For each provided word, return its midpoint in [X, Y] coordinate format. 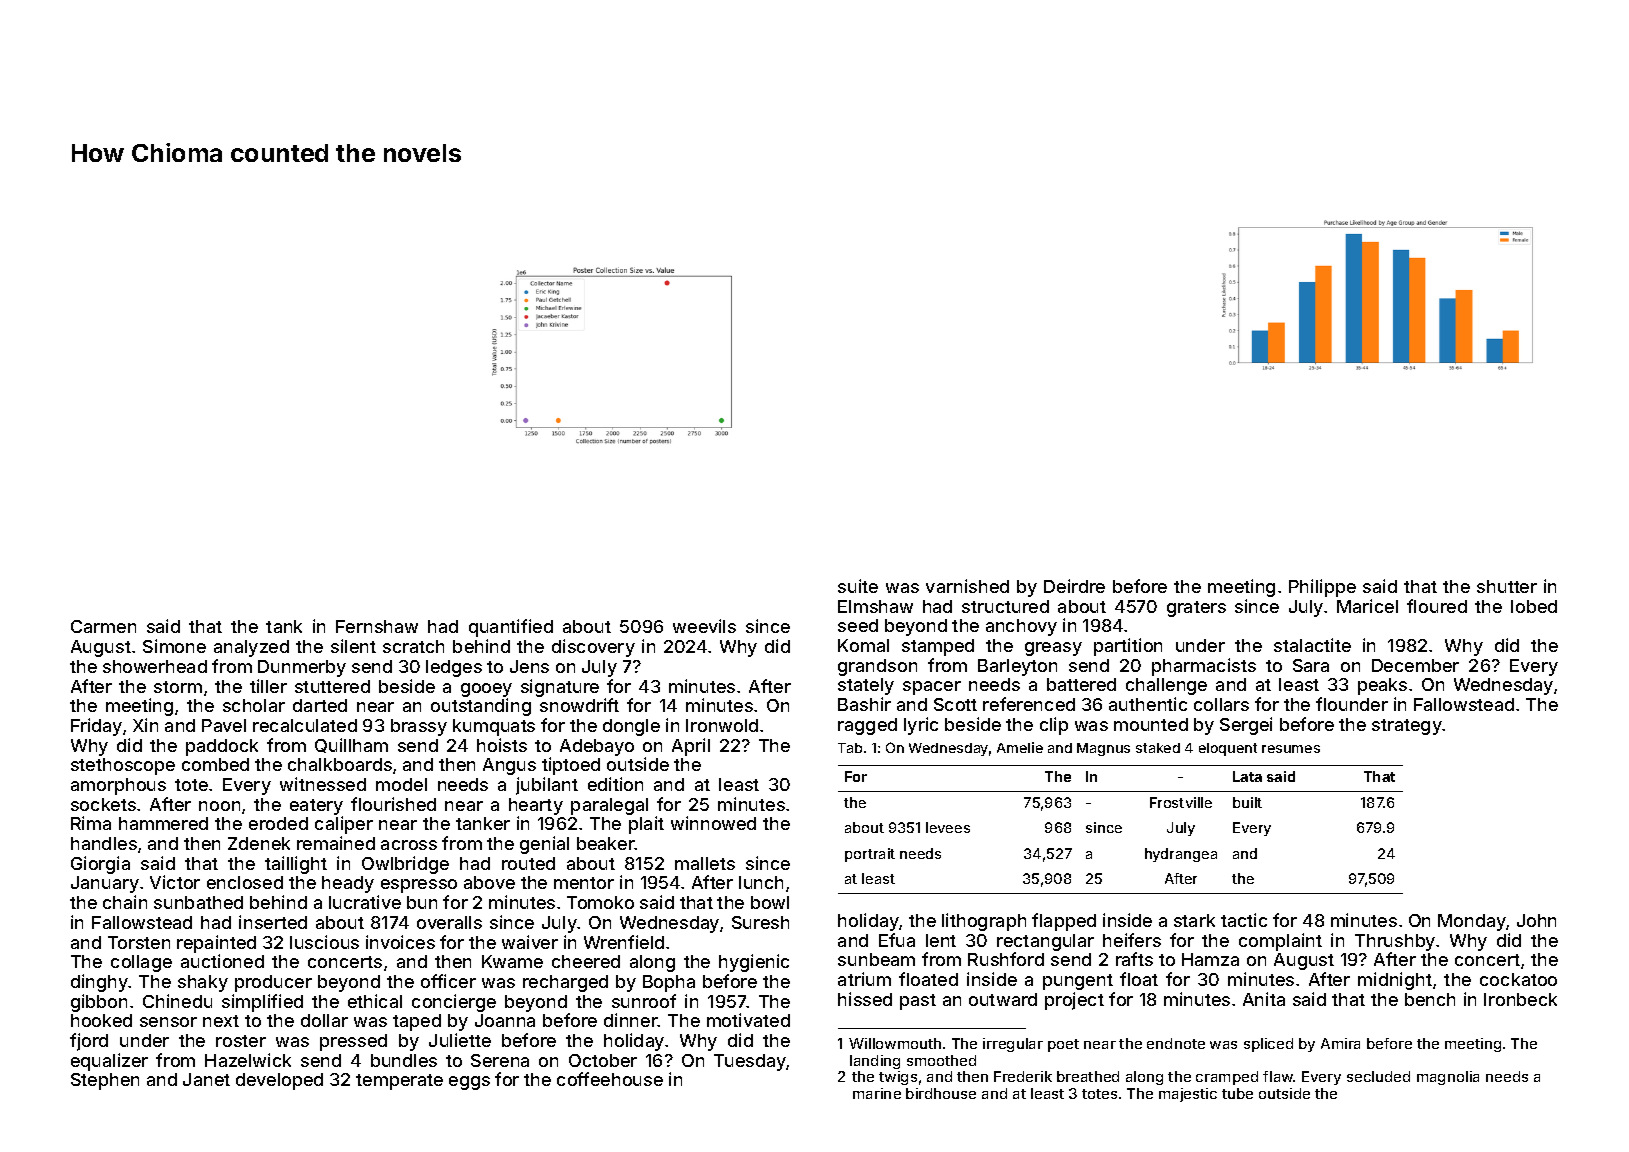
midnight [1395, 981]
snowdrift [579, 705]
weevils [704, 626]
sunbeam [876, 959]
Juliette [460, 1040]
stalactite [1312, 645]
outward [1003, 999]
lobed [1534, 606]
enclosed [245, 882]
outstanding [481, 707]
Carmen [103, 626]
